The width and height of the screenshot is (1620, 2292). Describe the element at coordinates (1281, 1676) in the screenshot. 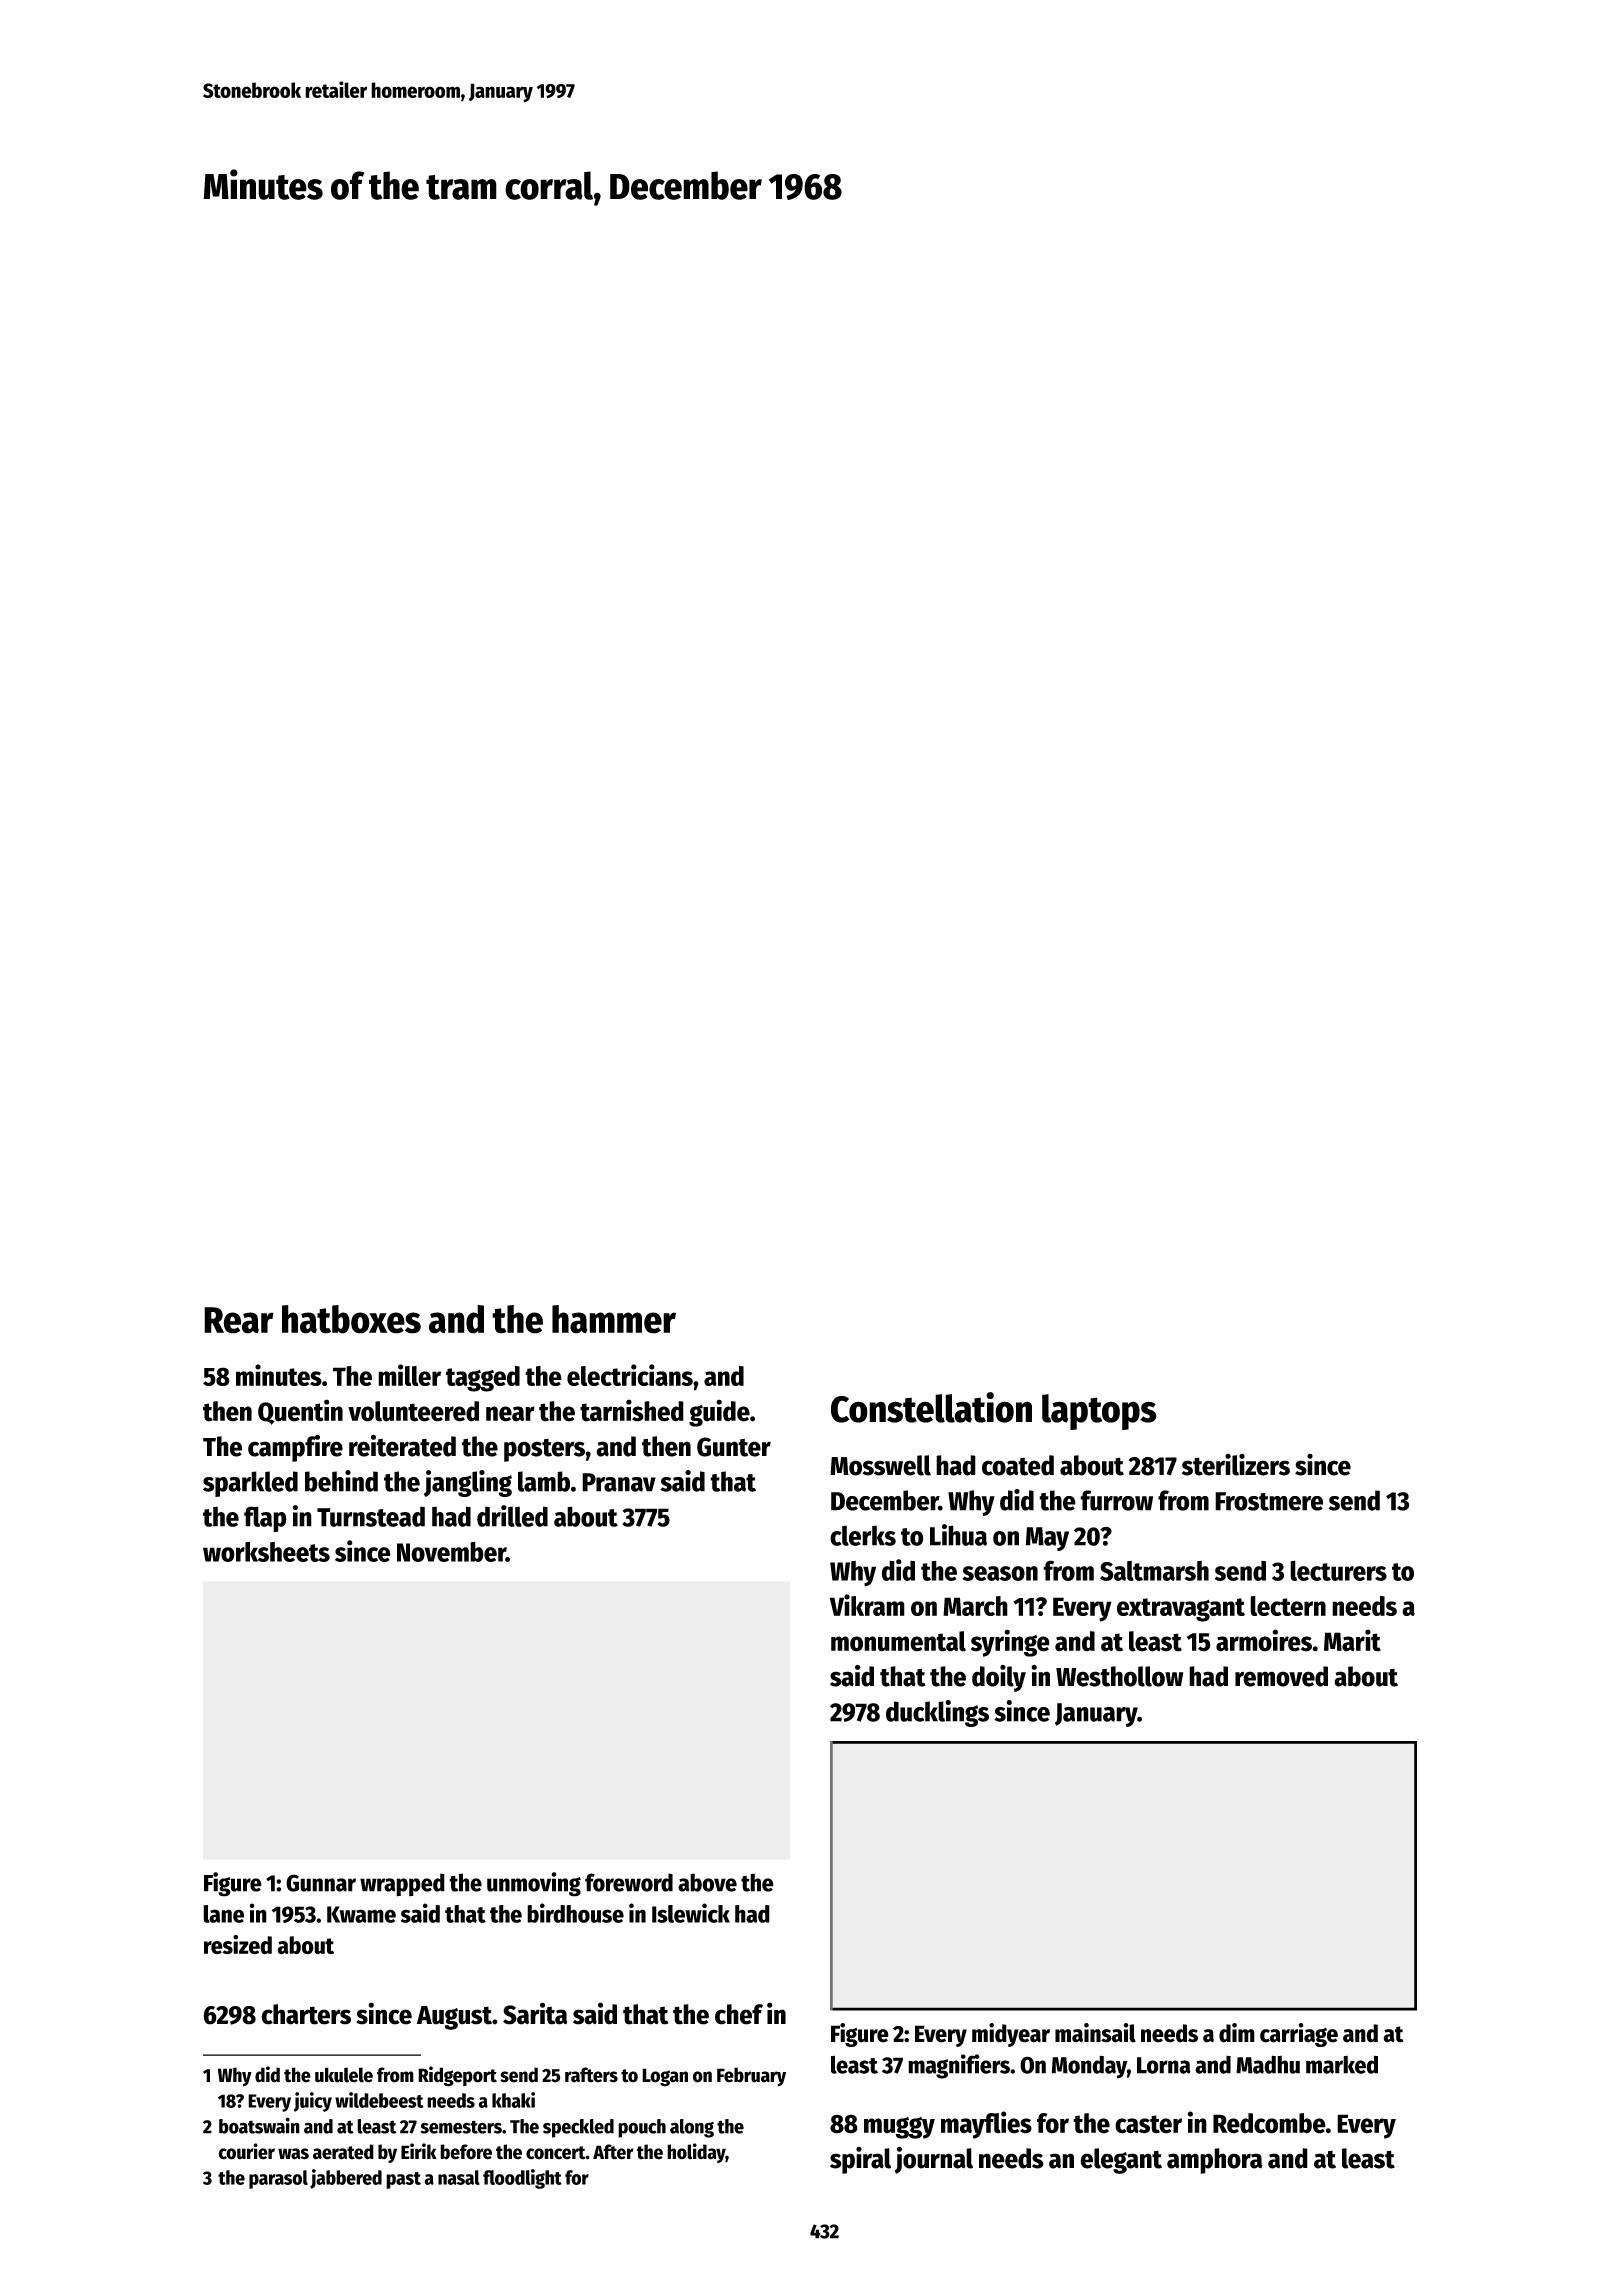

I see `removed` at that location.
